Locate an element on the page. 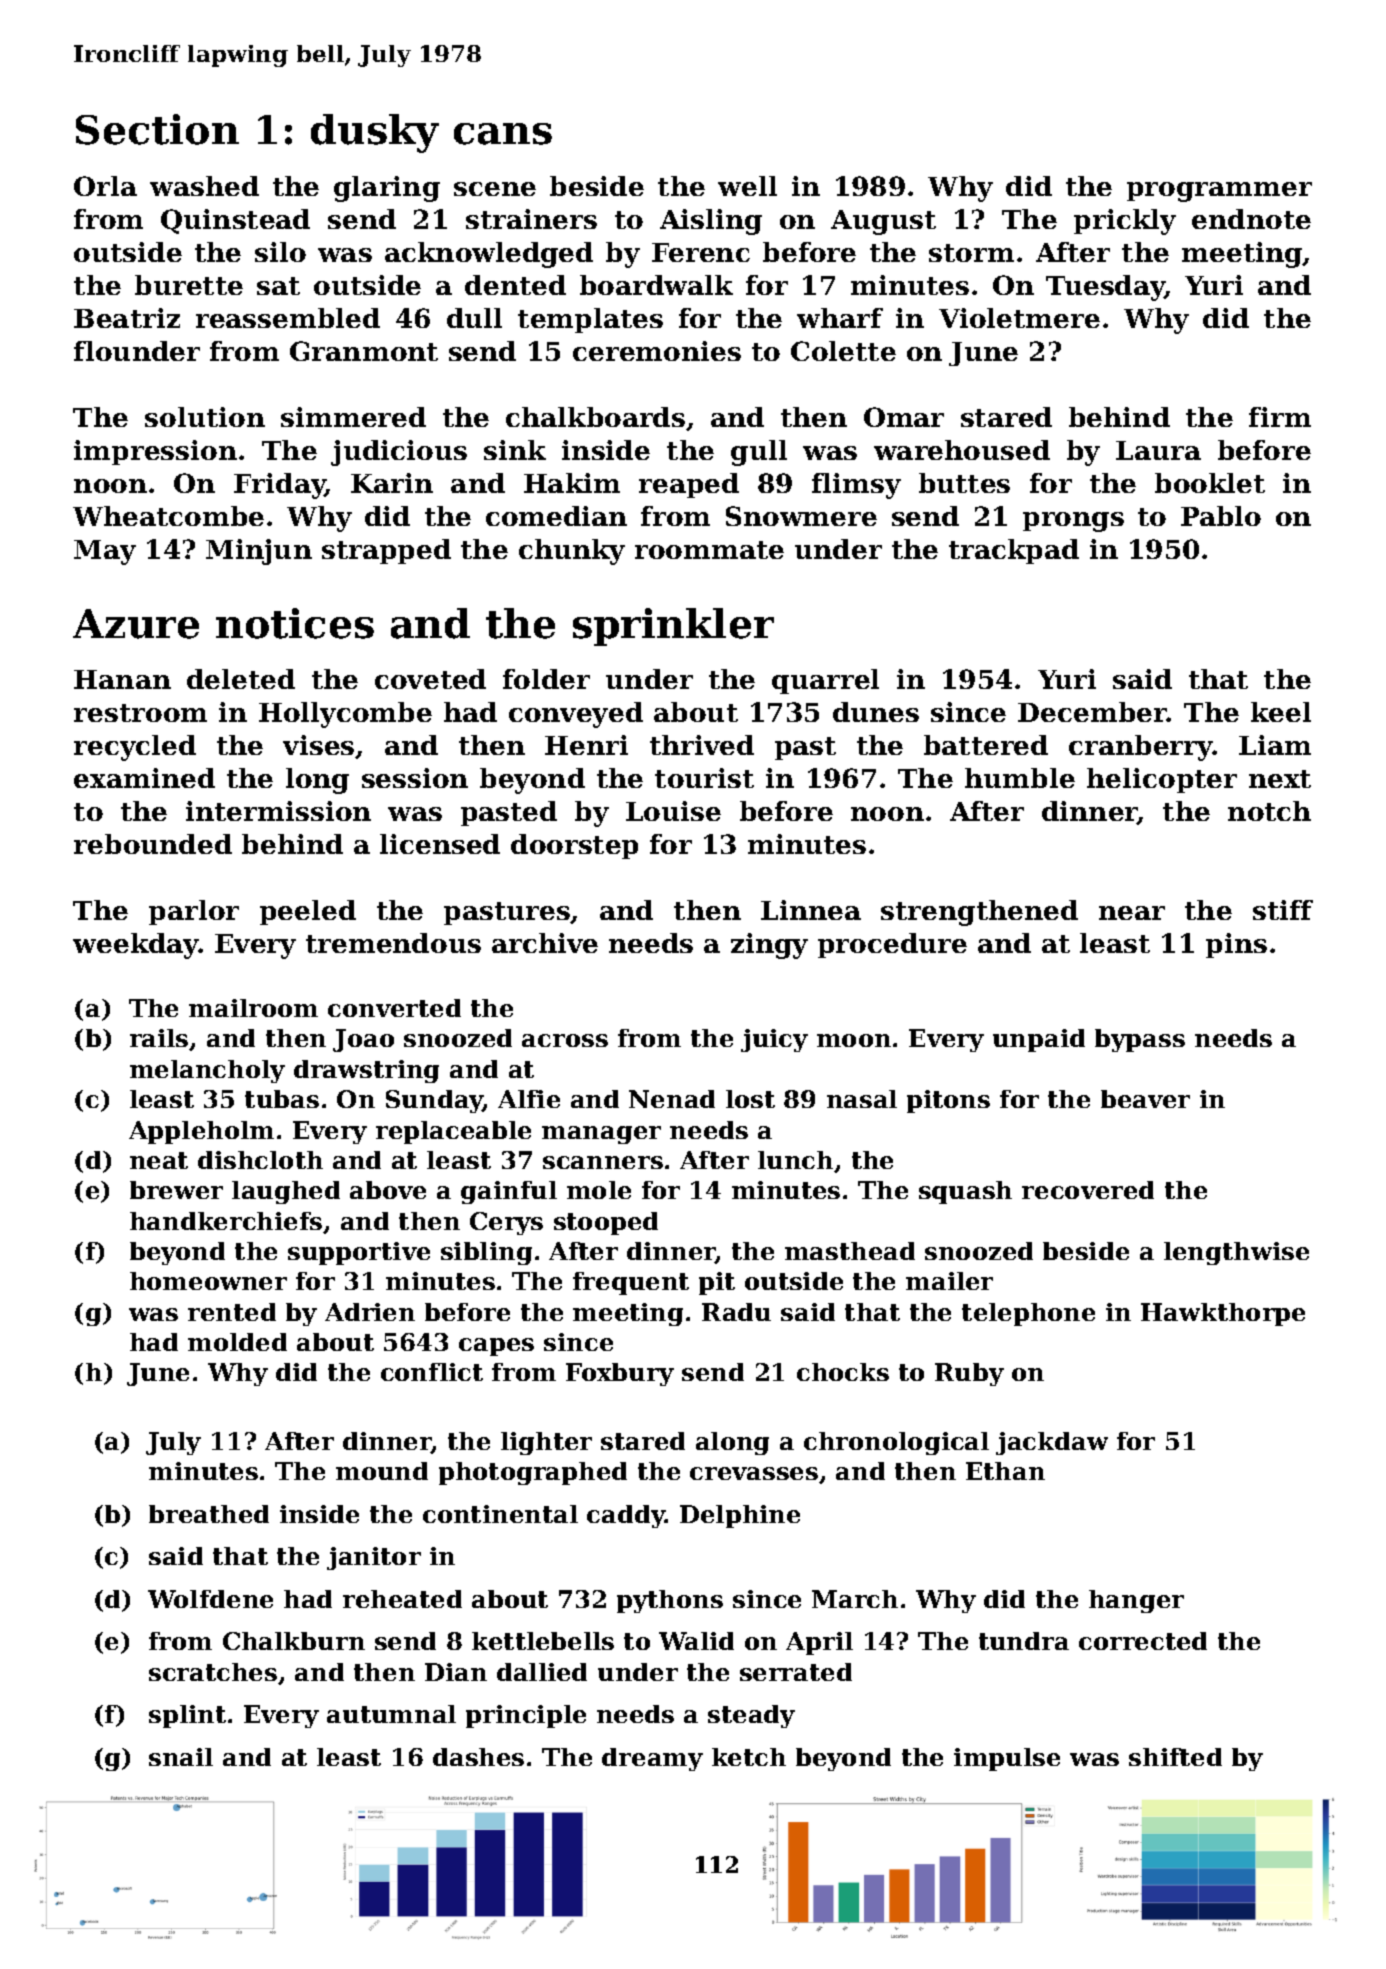 The width and height of the document is (1386, 1969). licensed is located at coordinates (440, 844).
